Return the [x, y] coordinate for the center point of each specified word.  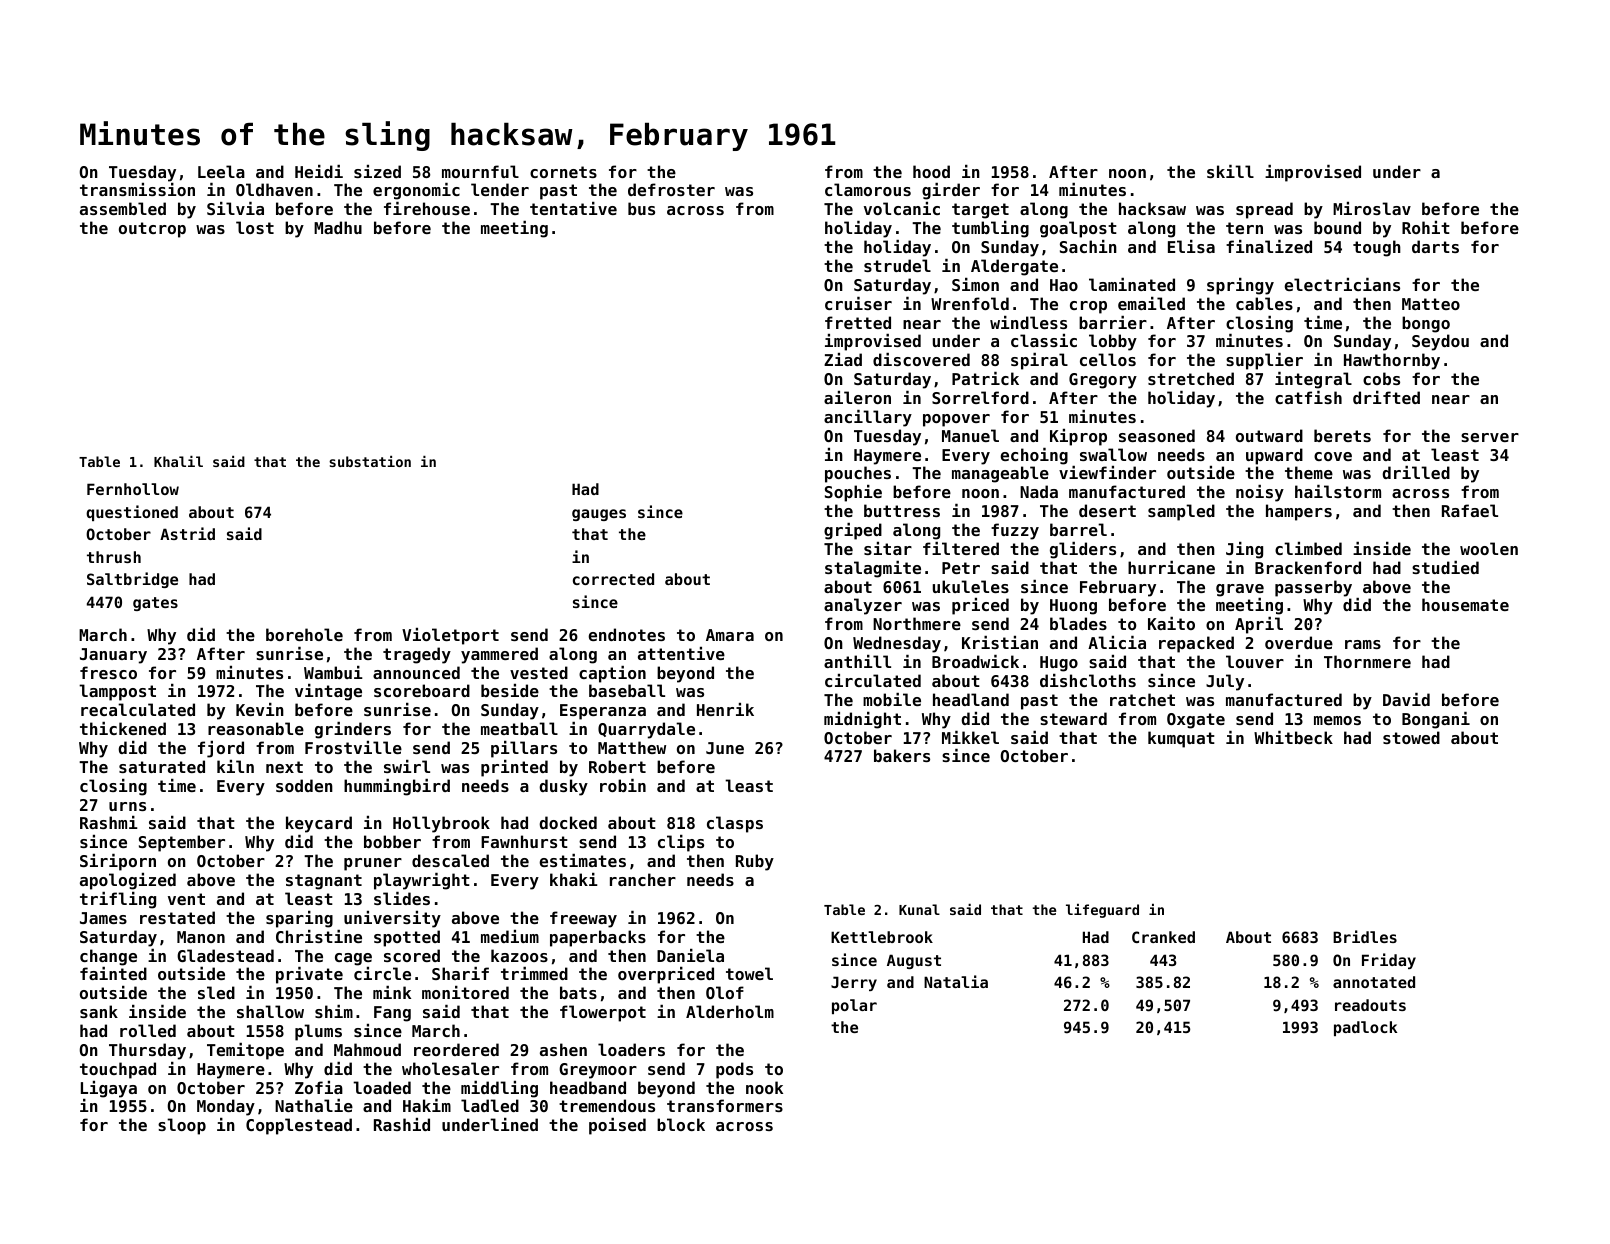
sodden [304, 785]
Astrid [187, 533]
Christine [319, 936]
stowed [1411, 737]
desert [1107, 510]
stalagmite [873, 569]
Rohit [1426, 227]
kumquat [1181, 739]
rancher [643, 879]
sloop [182, 1126]
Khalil [178, 461]
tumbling [990, 229]
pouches [858, 474]
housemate [1465, 604]
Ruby [755, 862]
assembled [123, 208]
